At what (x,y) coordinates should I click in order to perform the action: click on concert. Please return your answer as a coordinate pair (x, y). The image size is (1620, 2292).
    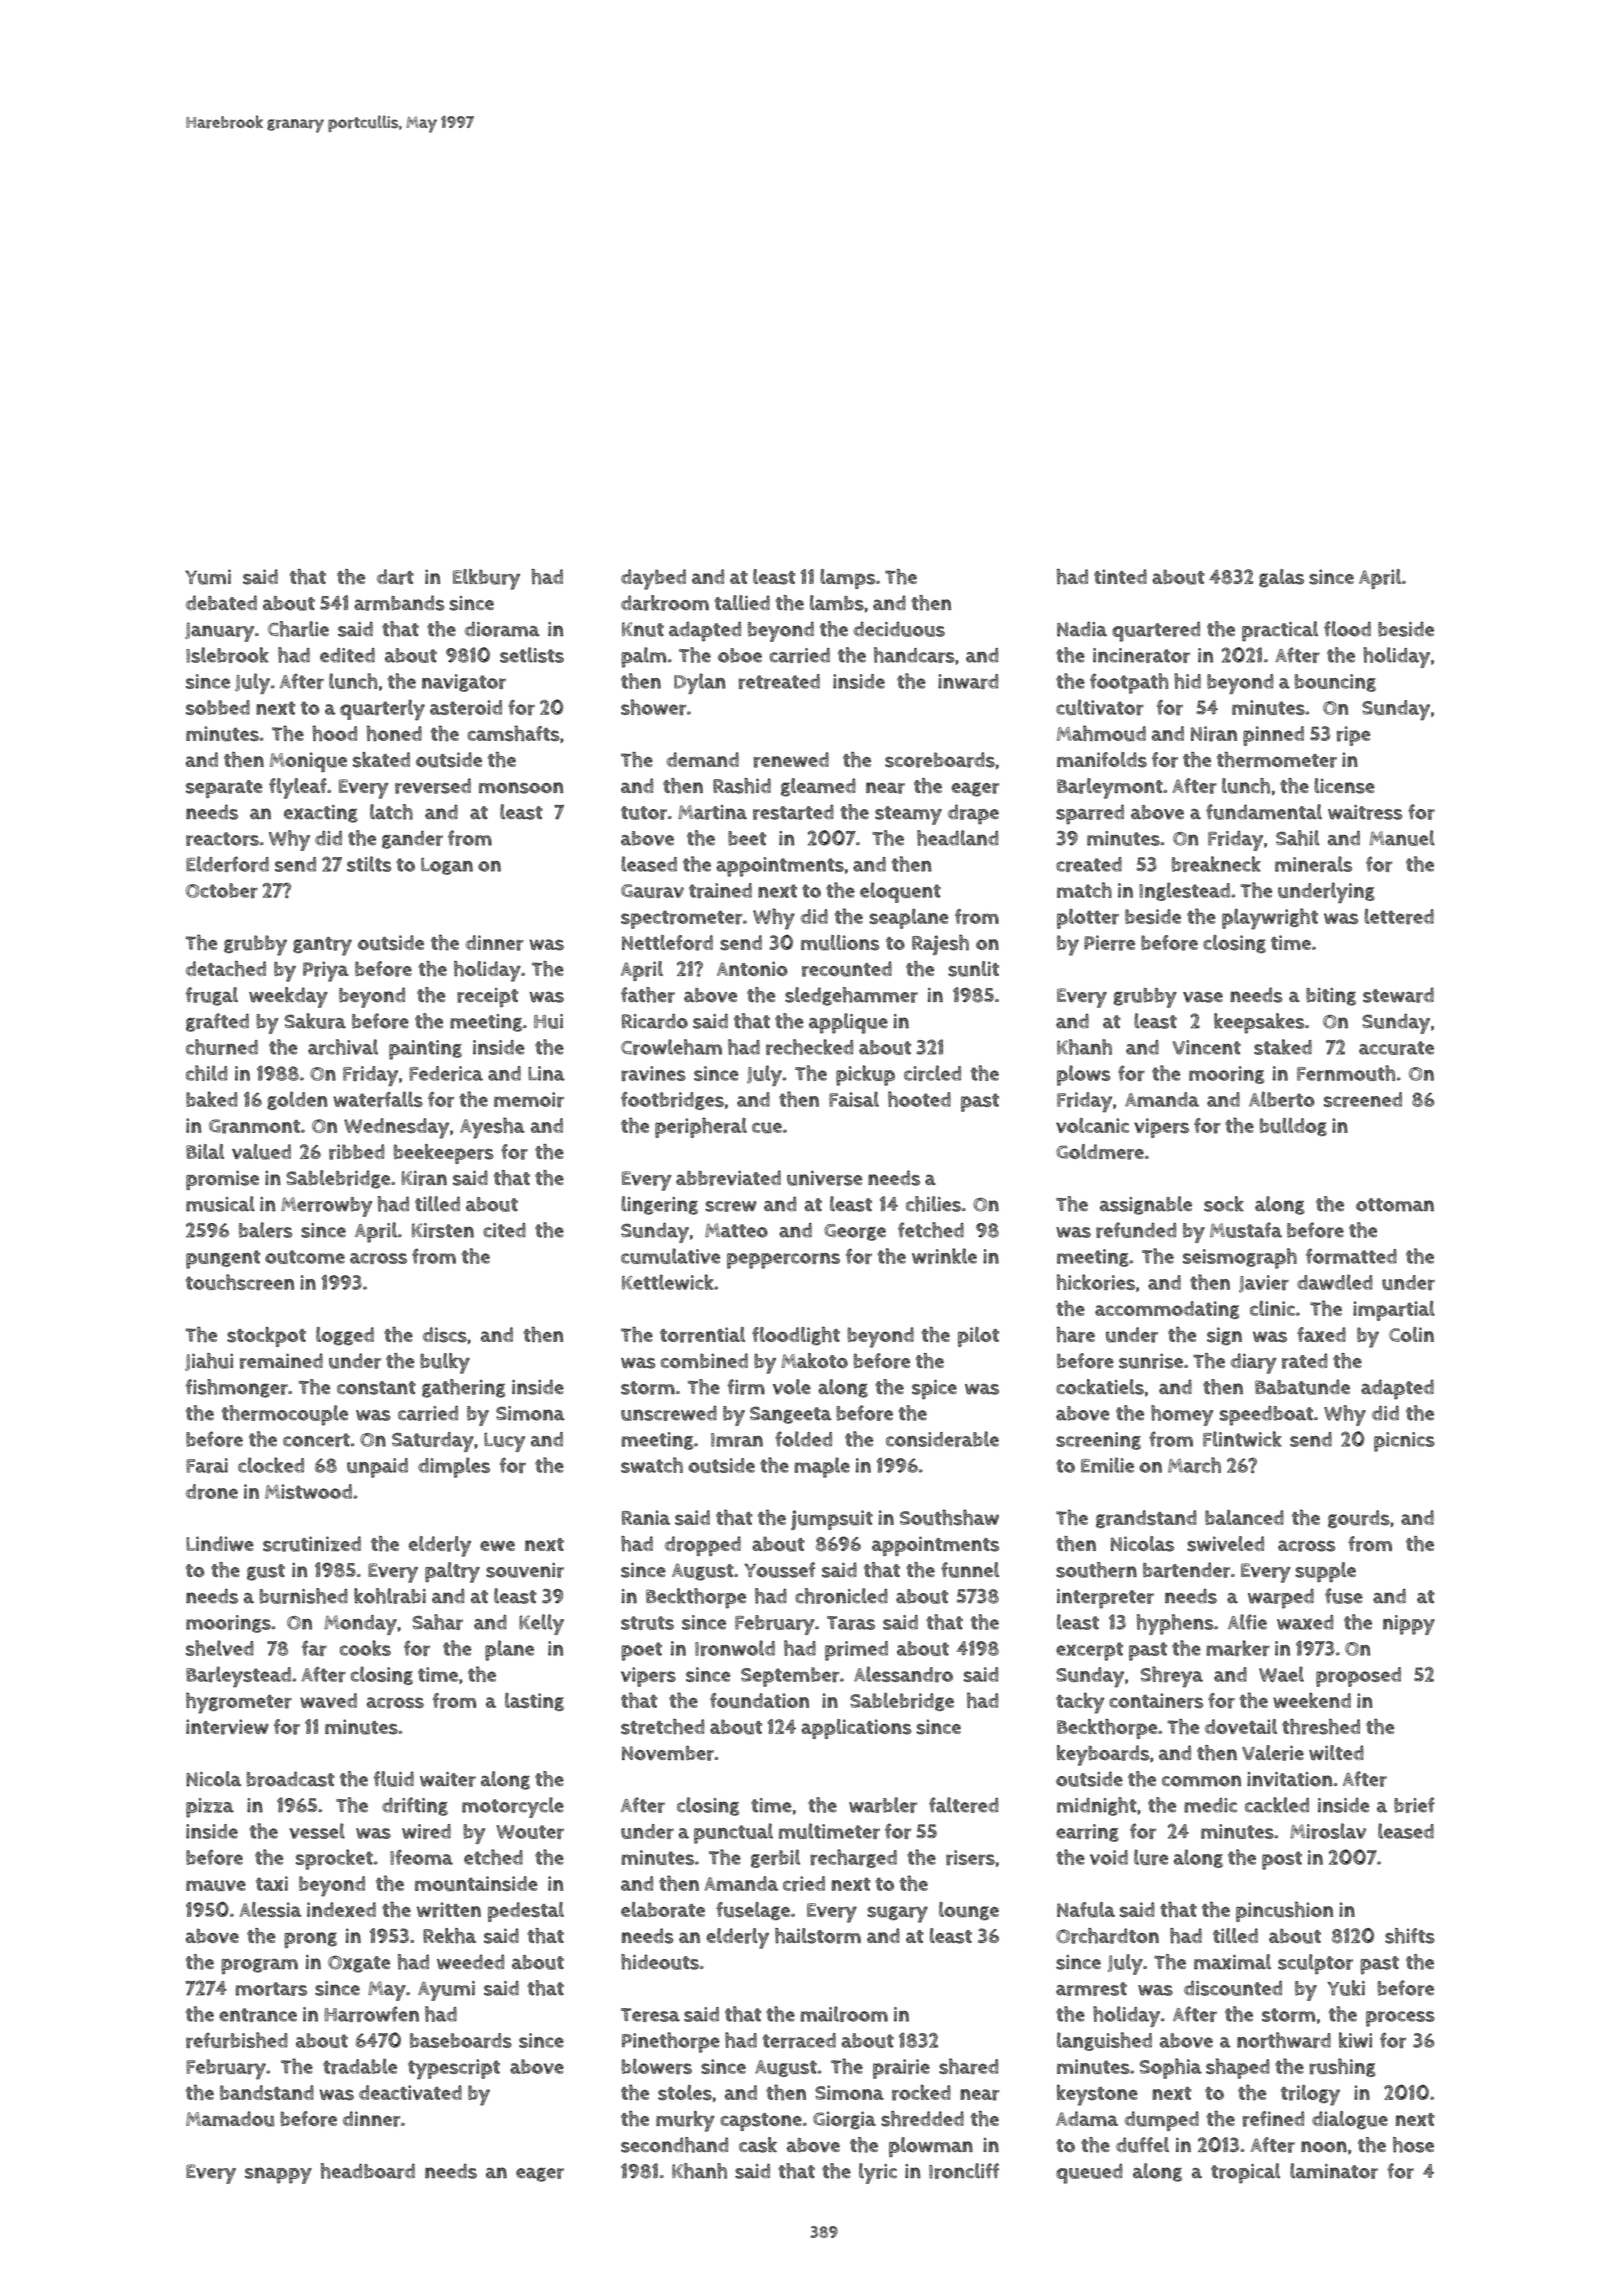
    Looking at the image, I should click on (316, 1440).
